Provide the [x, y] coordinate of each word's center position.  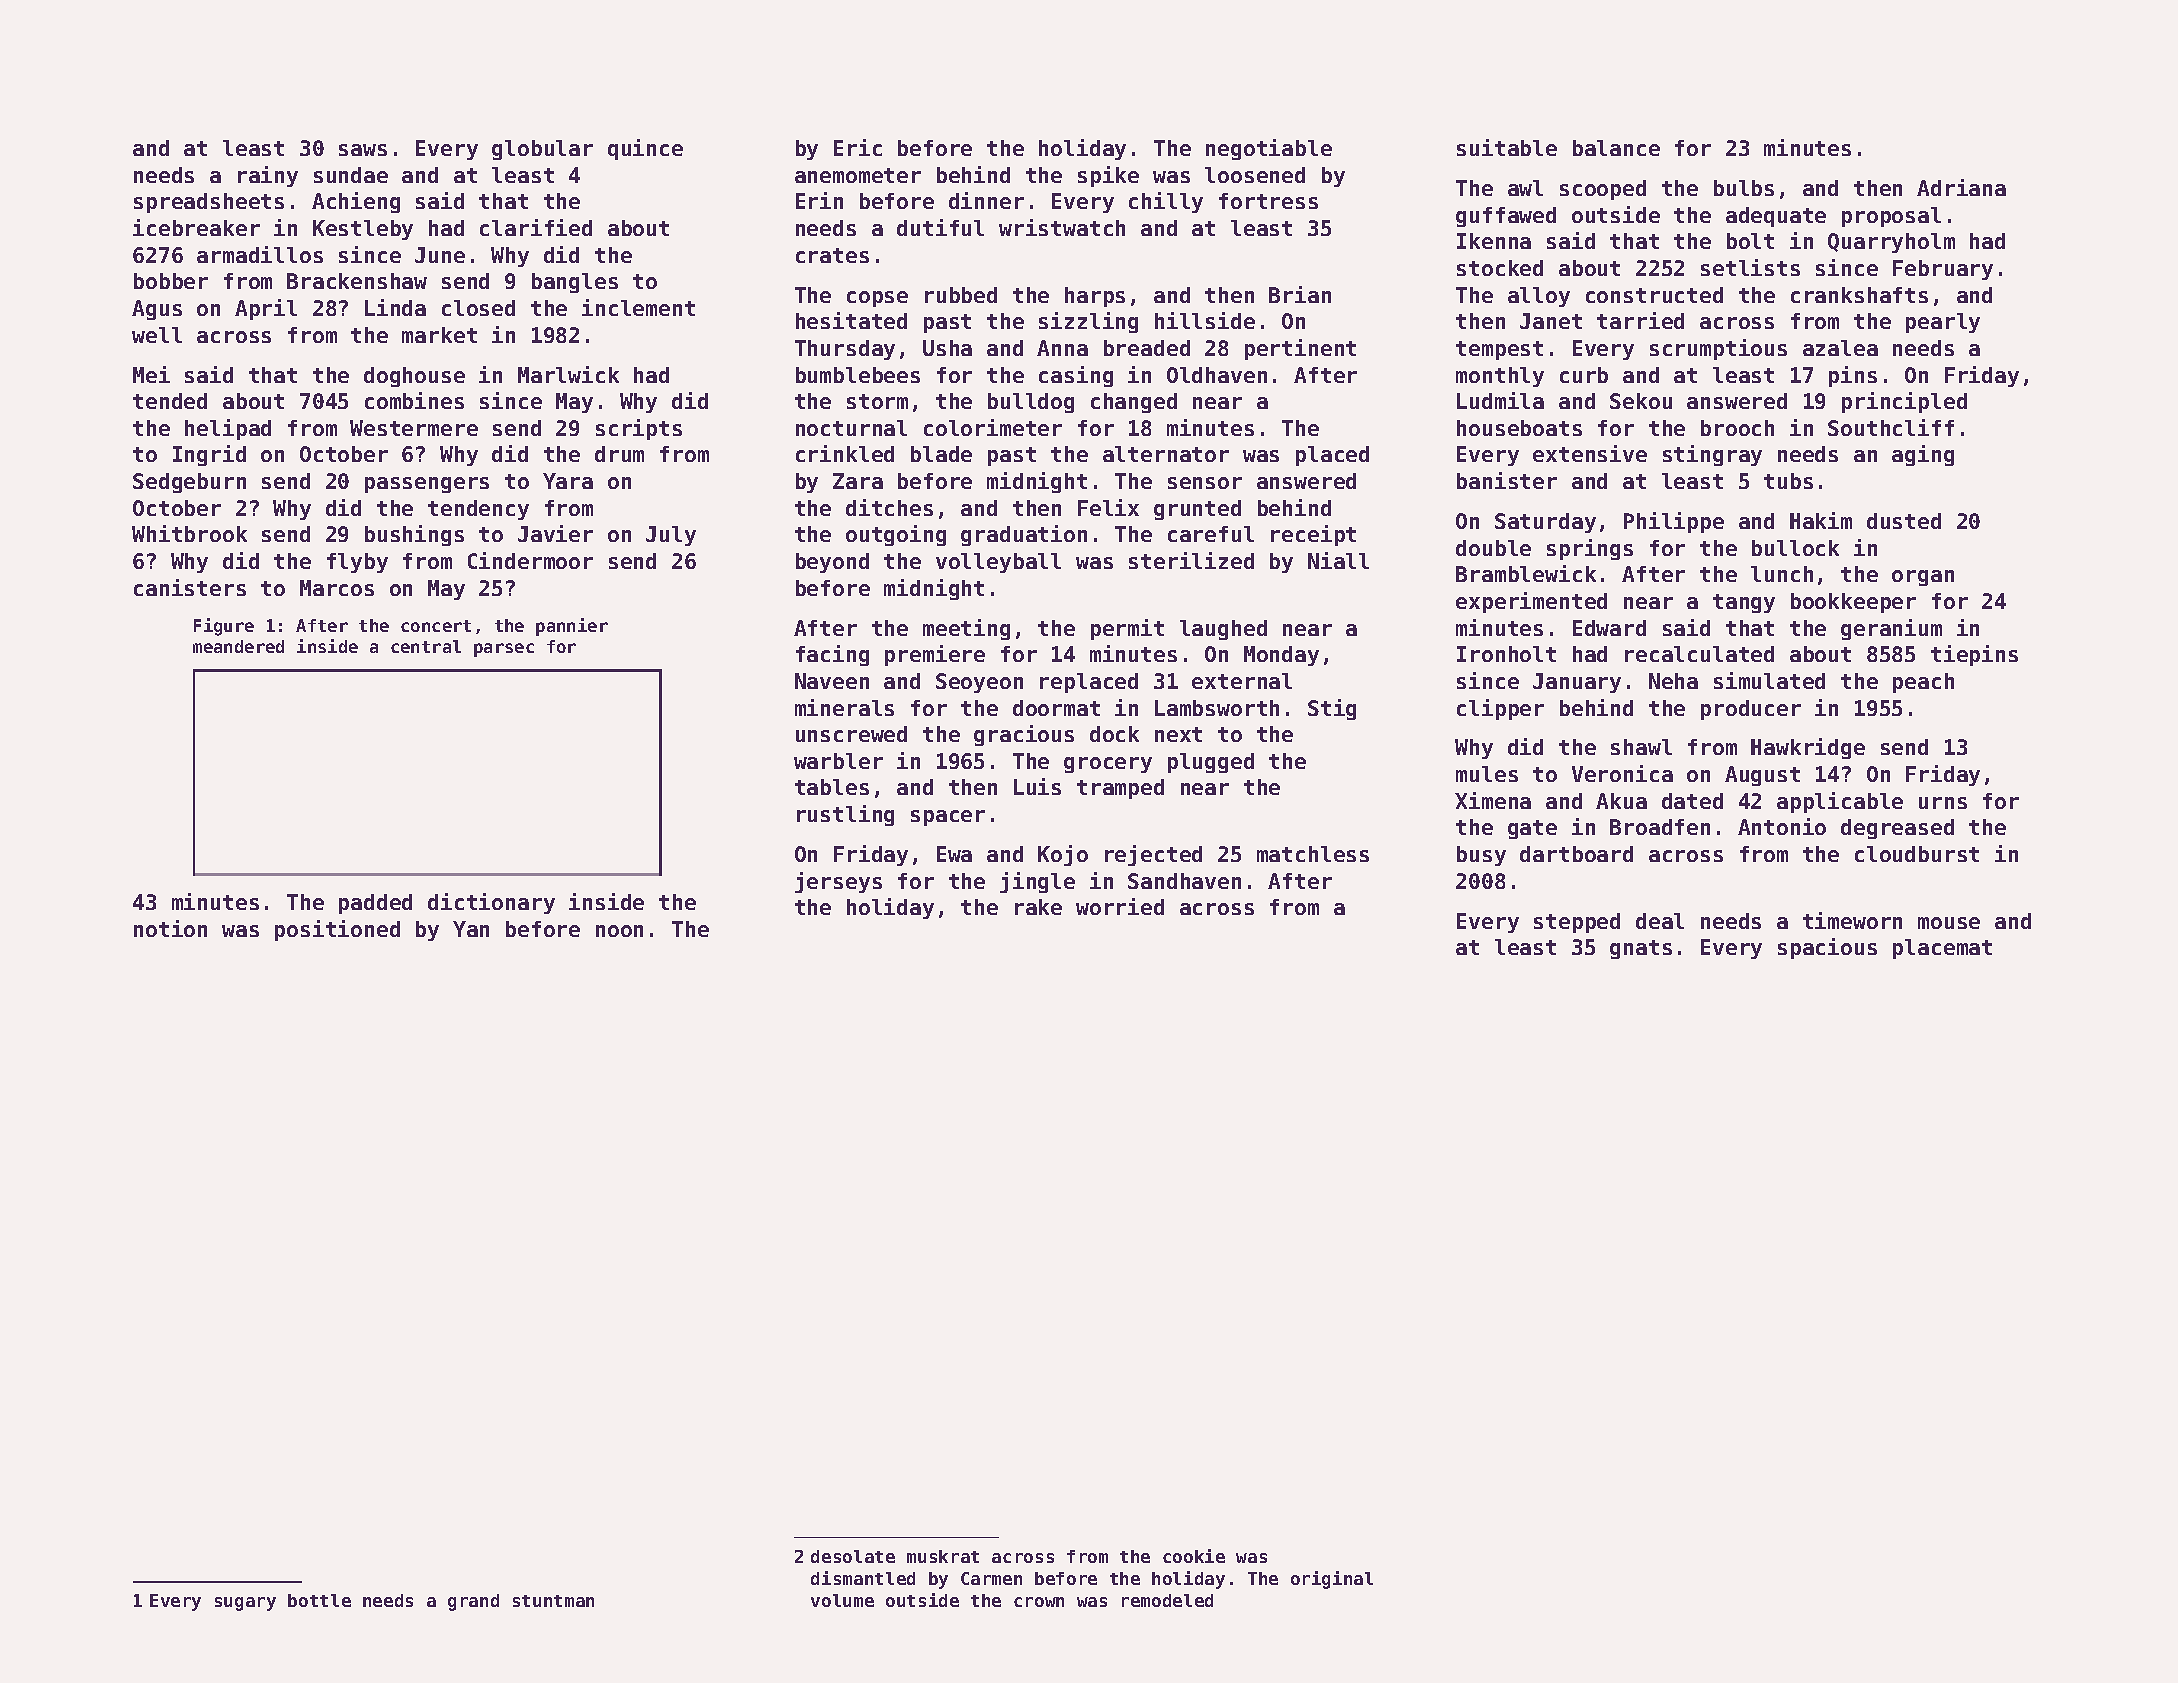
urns [1943, 803]
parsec [504, 650]
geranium [1891, 629]
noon [619, 931]
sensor [1205, 483]
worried [1120, 906]
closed [478, 308]
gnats [1641, 949]
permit [1127, 629]
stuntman [553, 1601]
